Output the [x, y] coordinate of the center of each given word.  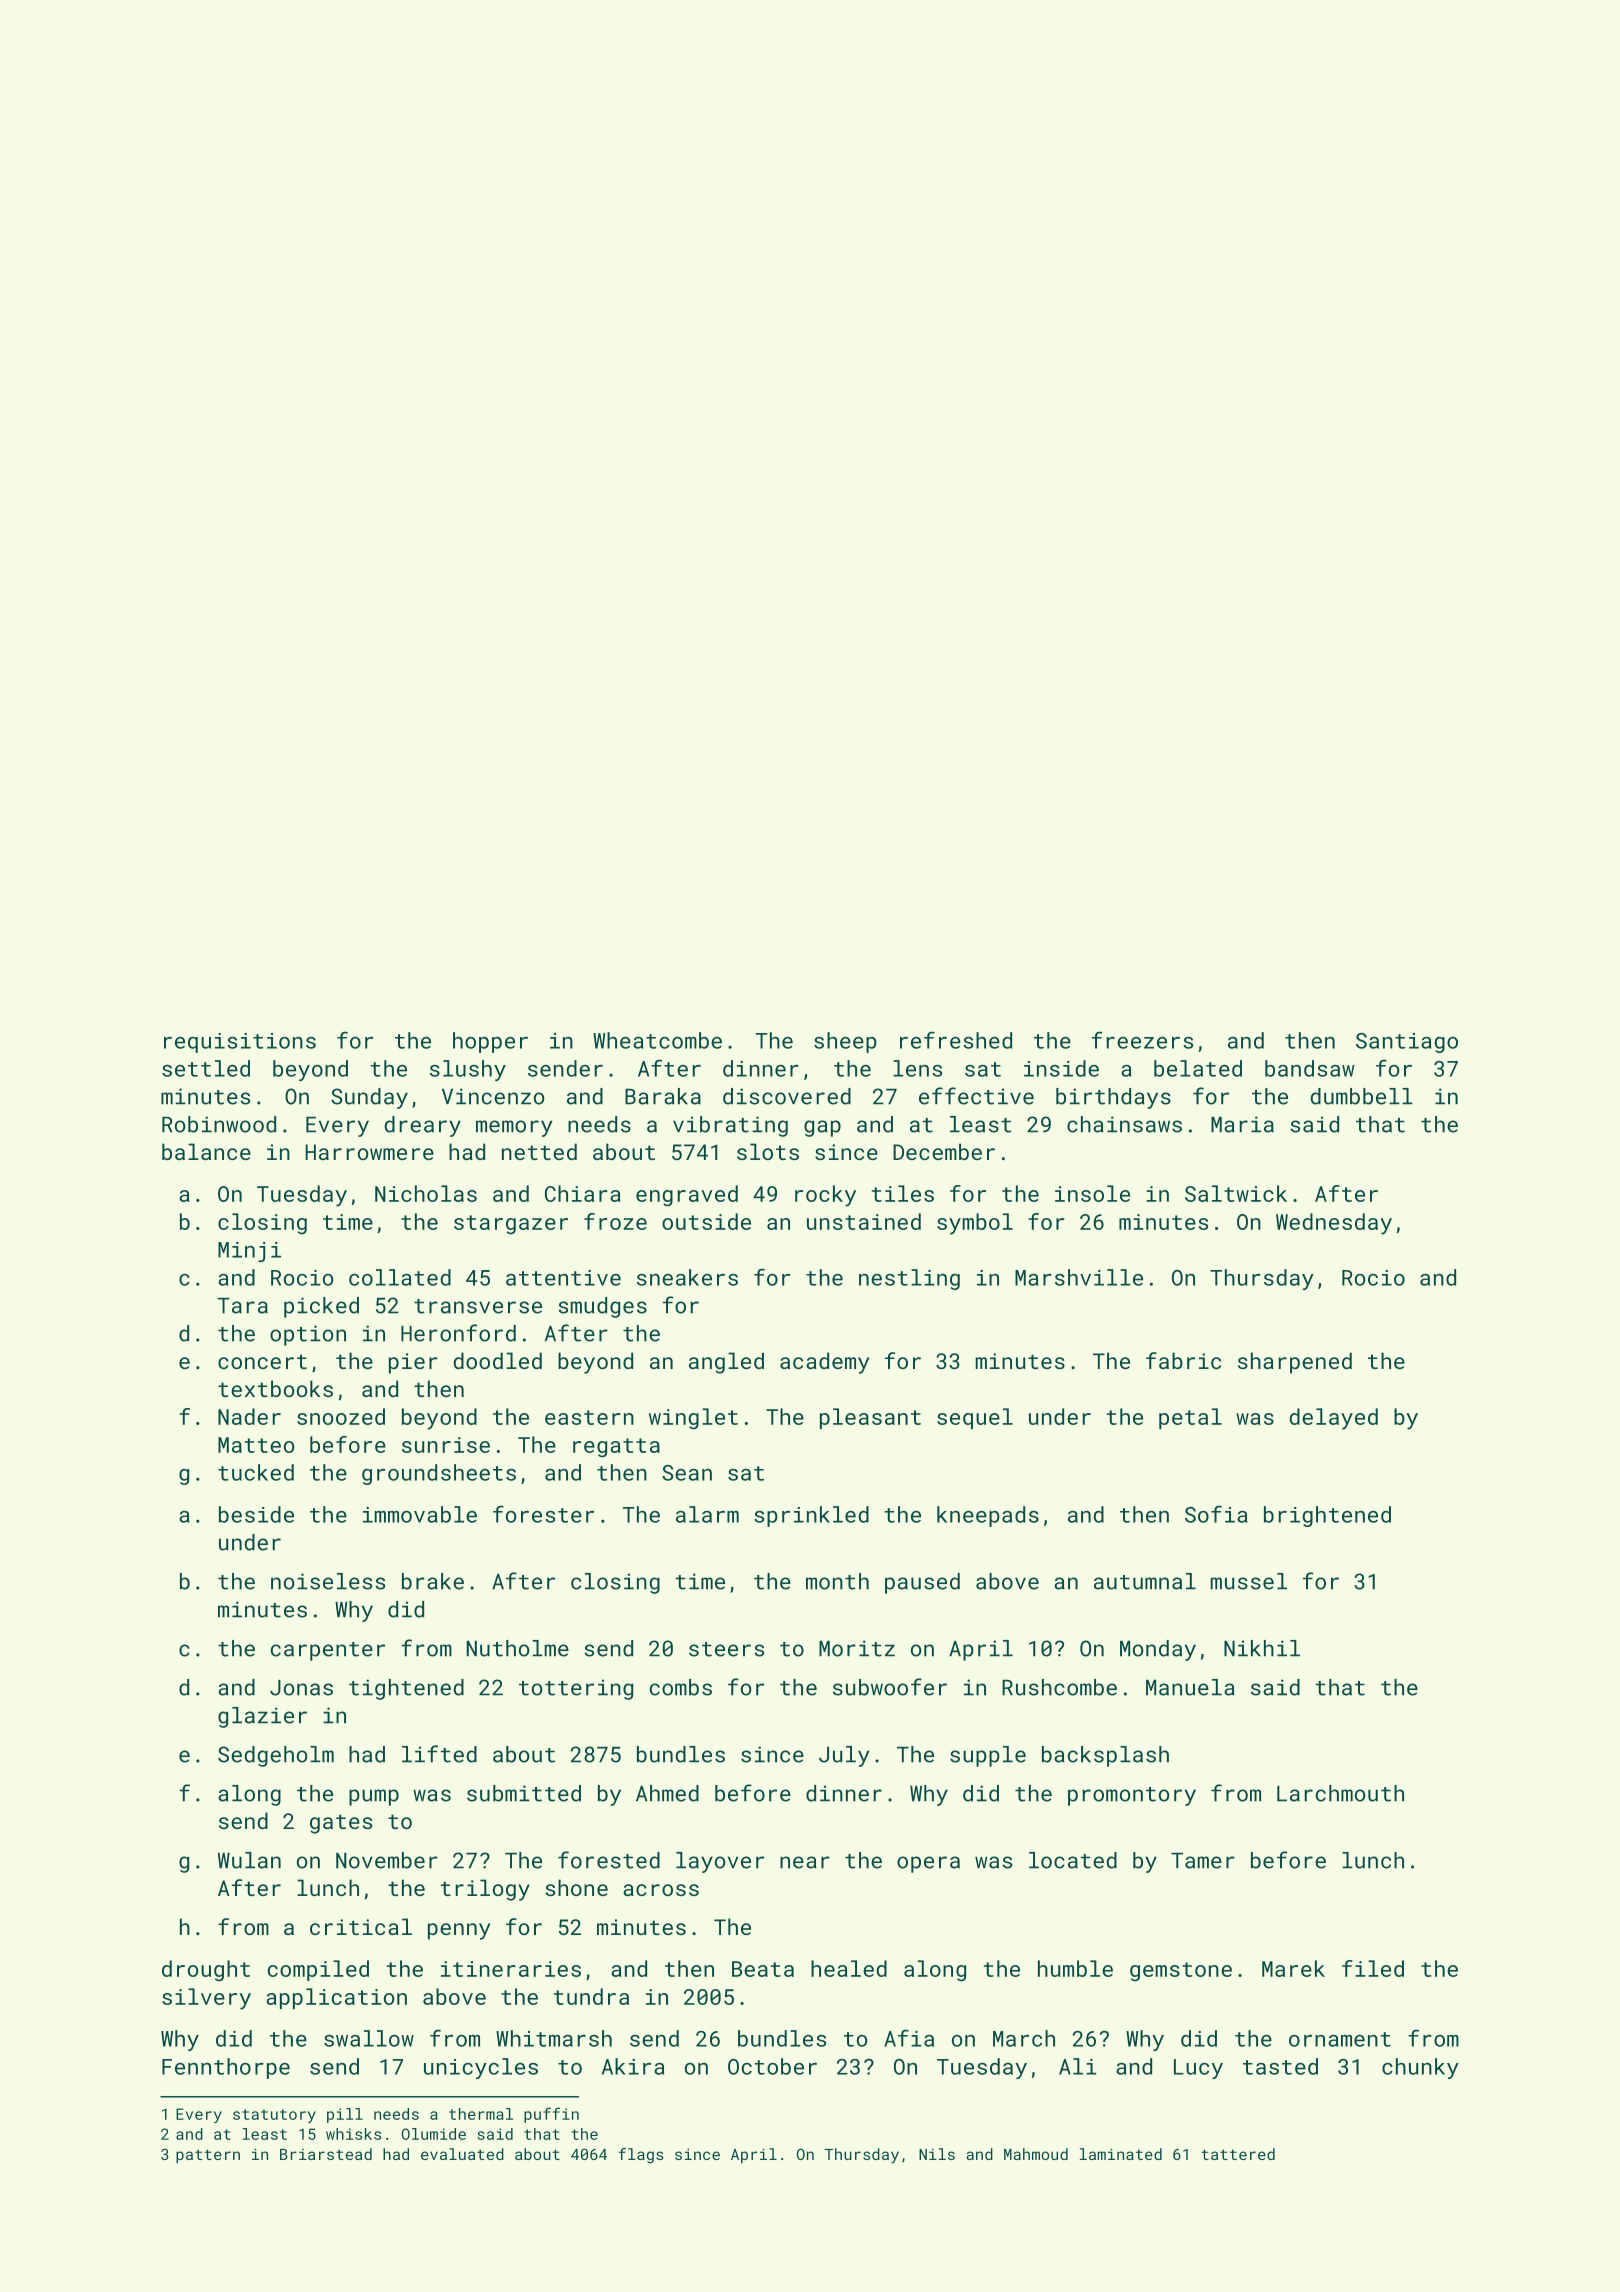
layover [720, 1862]
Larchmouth [1340, 1793]
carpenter [328, 1651]
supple [988, 1756]
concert [262, 1361]
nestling [909, 1279]
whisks [353, 2134]
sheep [845, 1042]
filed [1373, 1968]
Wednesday [1334, 1224]
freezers [1142, 1040]
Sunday [369, 1098]
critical [361, 1926]
